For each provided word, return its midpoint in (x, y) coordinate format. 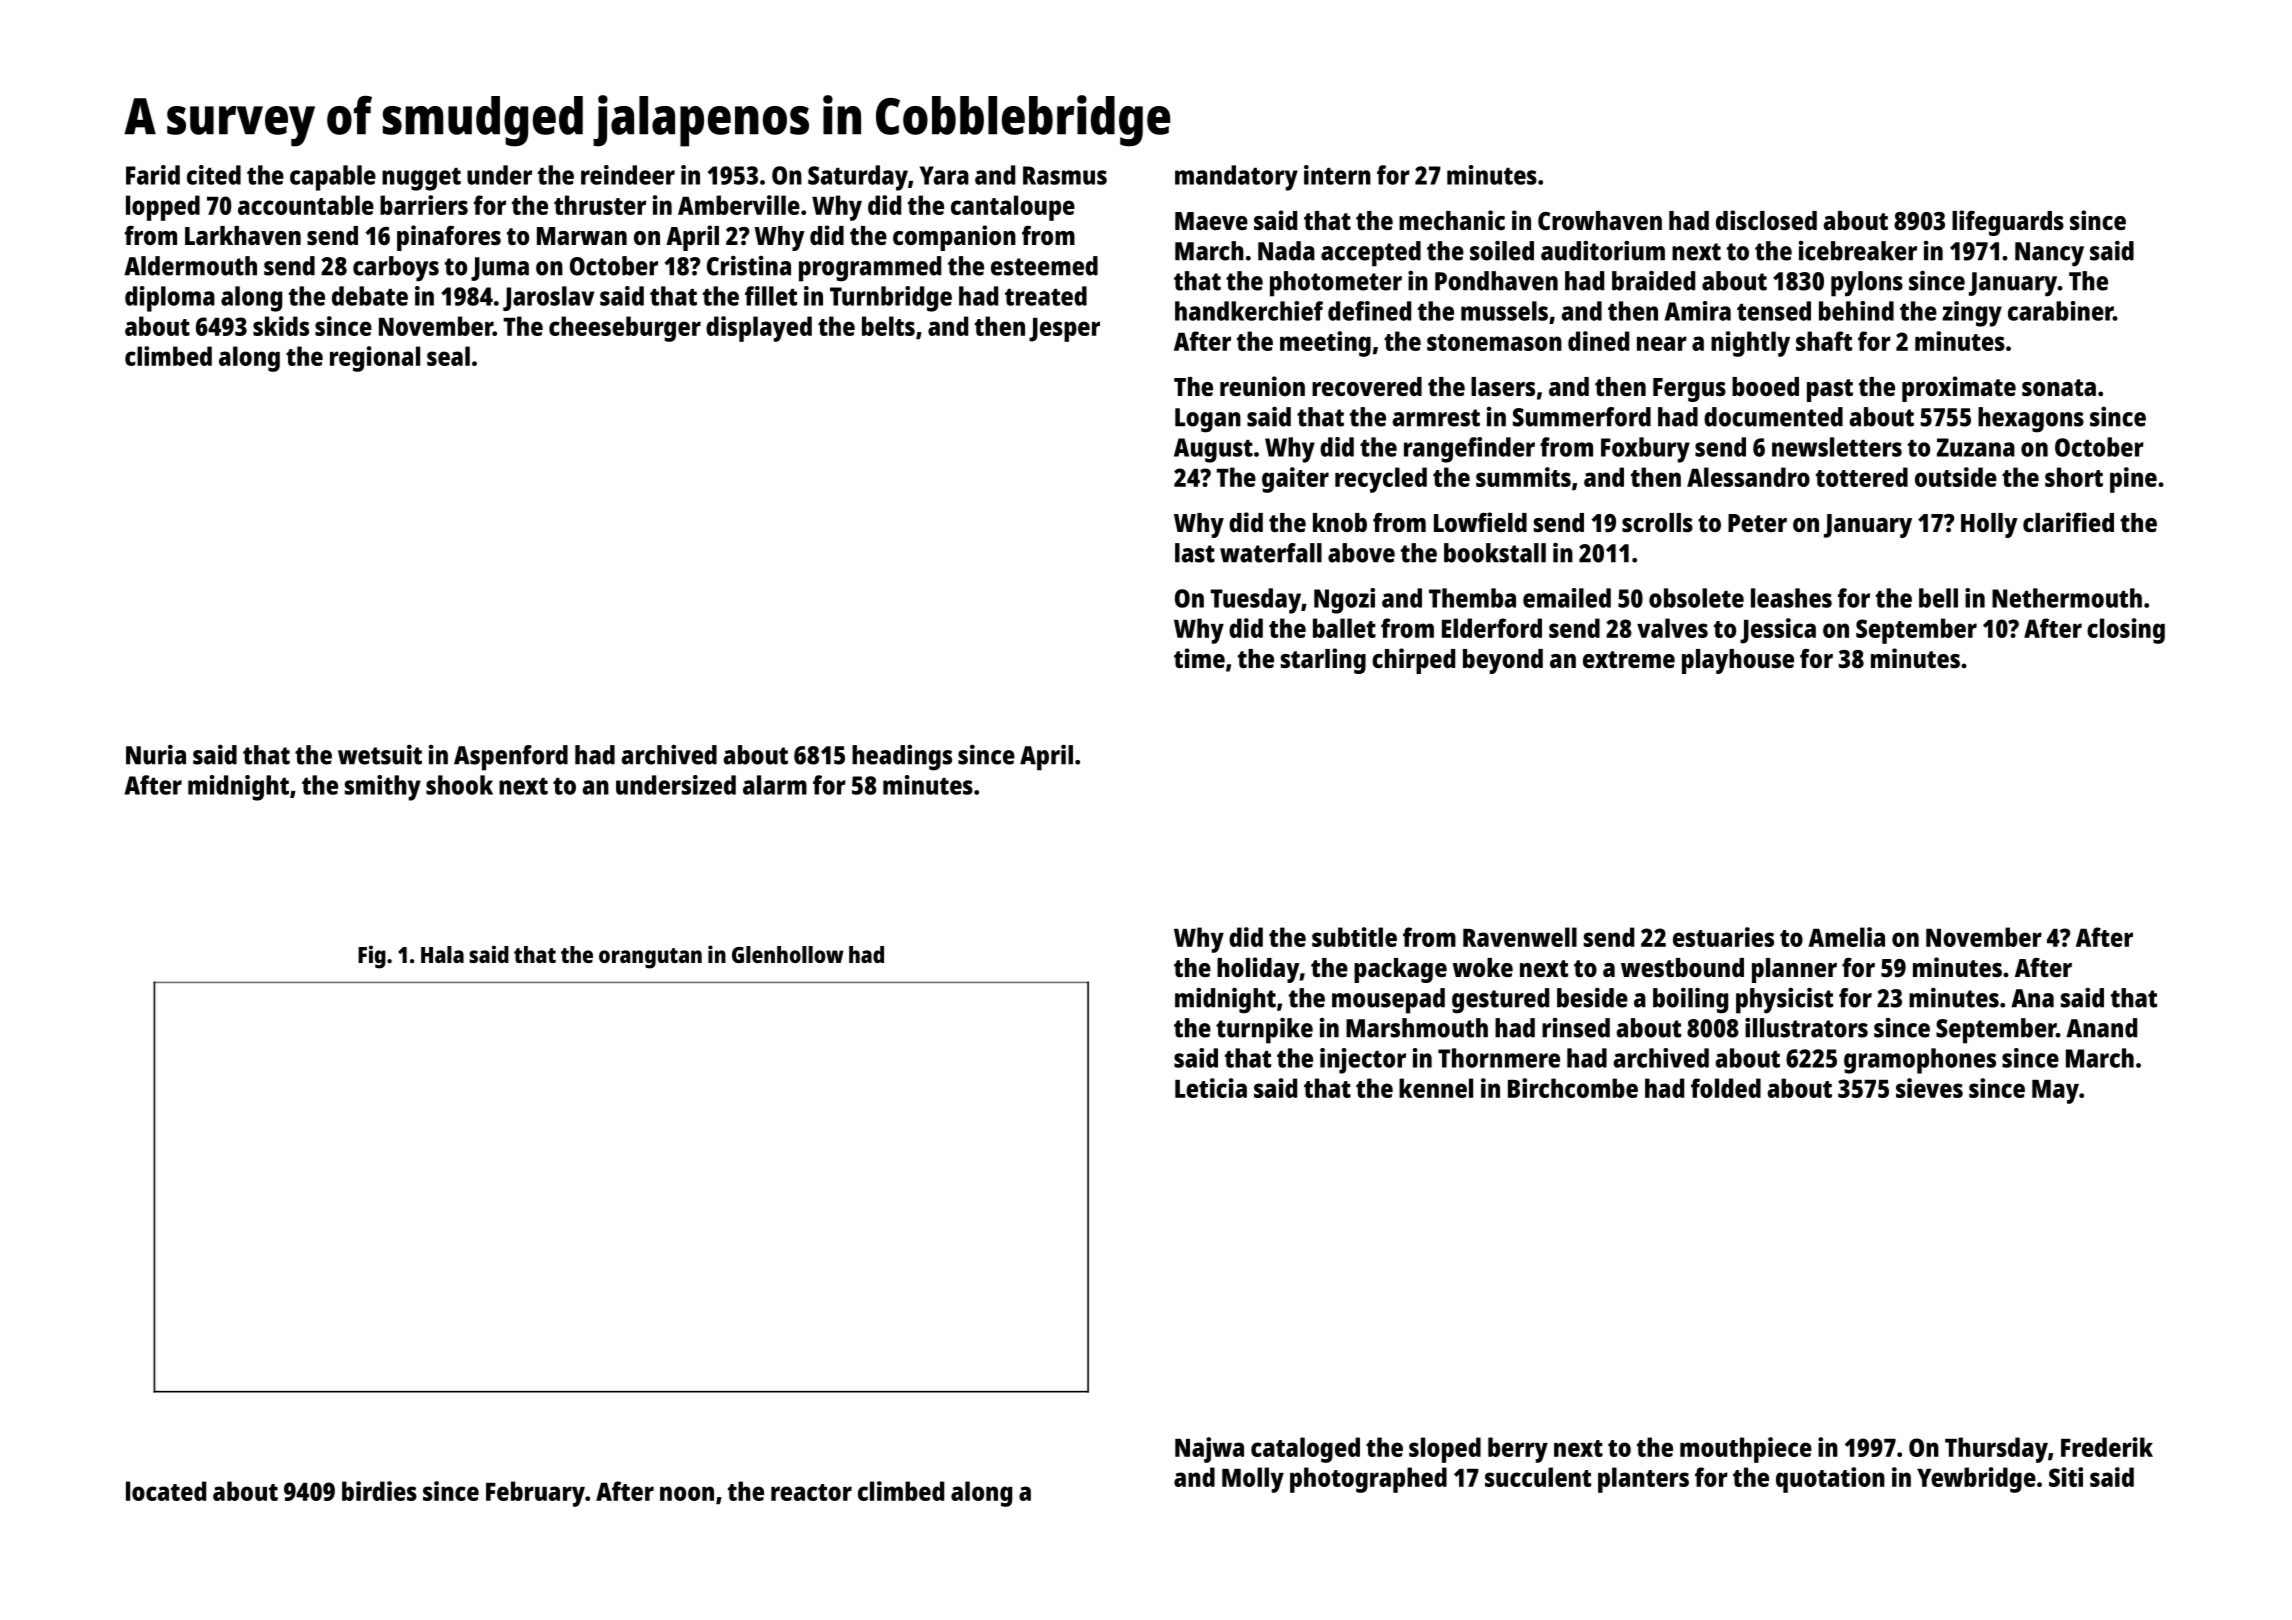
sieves (1929, 1088)
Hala (442, 954)
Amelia (1846, 937)
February (535, 1494)
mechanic (1452, 220)
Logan (1208, 420)
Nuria (156, 755)
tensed (1774, 311)
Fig (372, 957)
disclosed (1766, 220)
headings (902, 758)
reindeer (628, 175)
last (1195, 553)
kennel (1436, 1088)
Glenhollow (788, 954)
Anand (2101, 1028)
